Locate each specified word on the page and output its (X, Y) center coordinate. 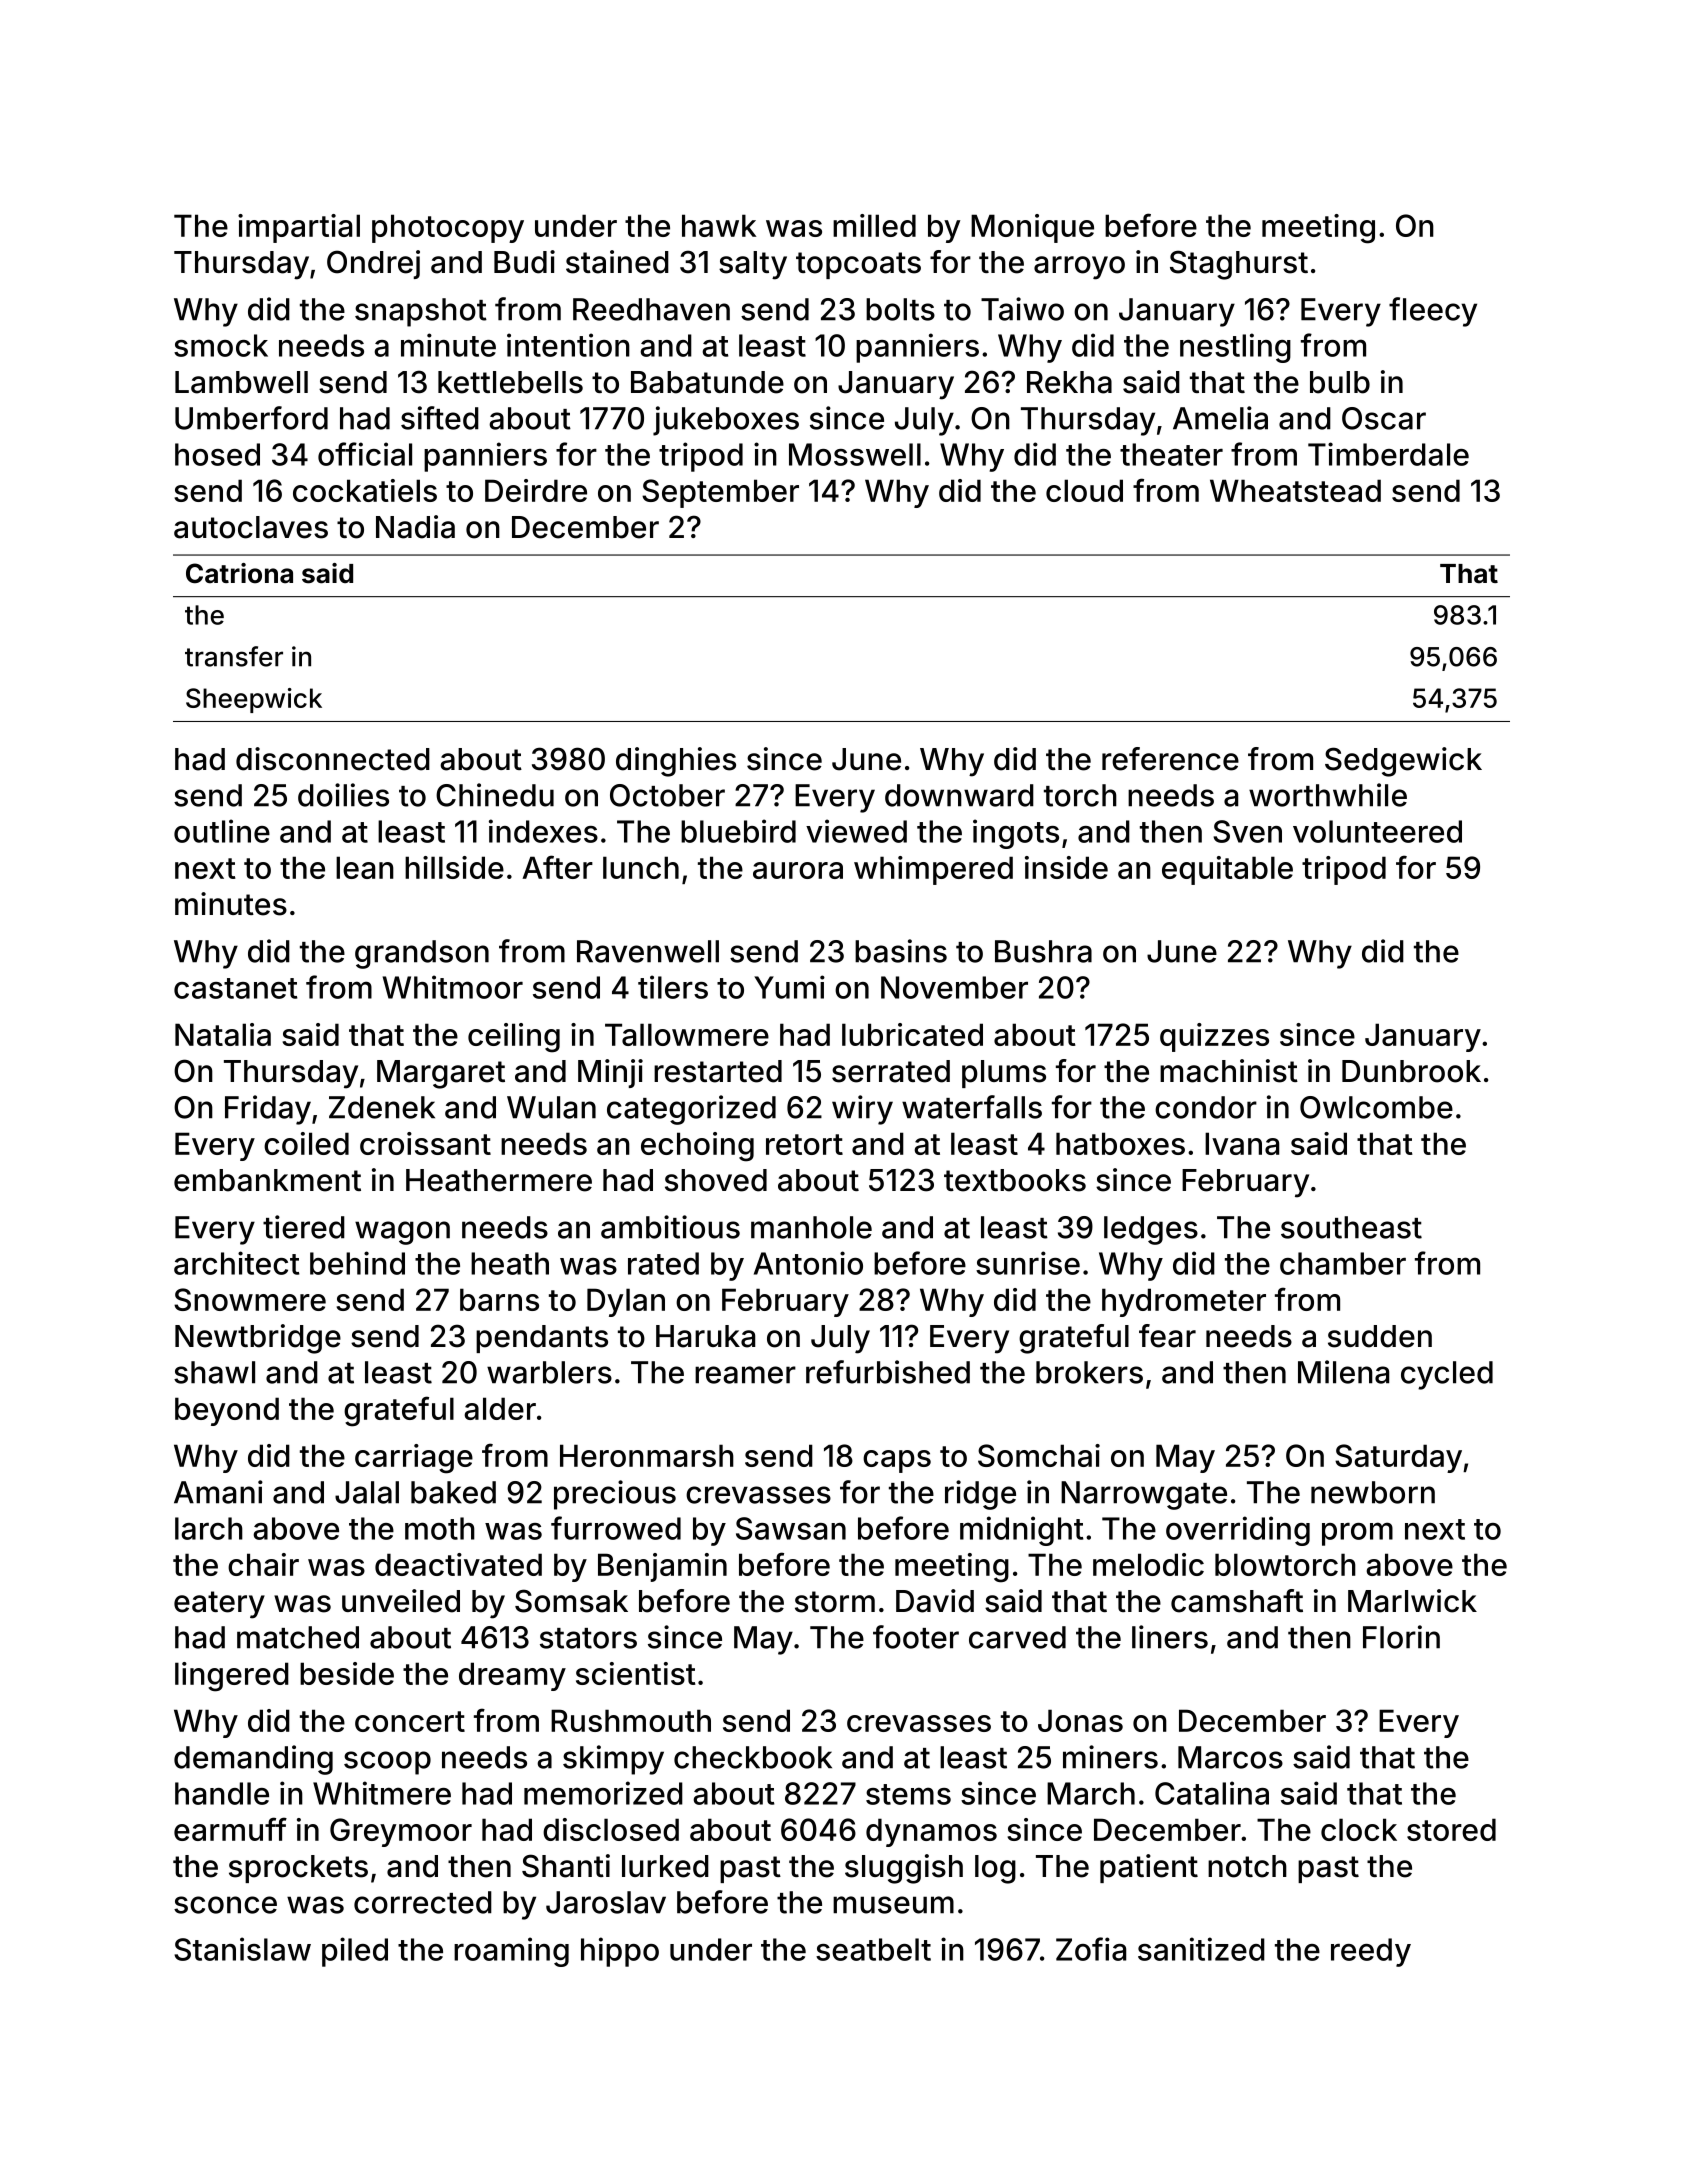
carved (1017, 1637)
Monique (1032, 228)
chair (263, 1564)
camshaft (1237, 1601)
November (954, 987)
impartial (299, 228)
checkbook (753, 1757)
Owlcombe (1376, 1107)
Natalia (223, 1034)
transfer (234, 656)
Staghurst (1239, 265)
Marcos (1230, 1757)
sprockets (298, 1869)
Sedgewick (1403, 762)
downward (959, 795)
